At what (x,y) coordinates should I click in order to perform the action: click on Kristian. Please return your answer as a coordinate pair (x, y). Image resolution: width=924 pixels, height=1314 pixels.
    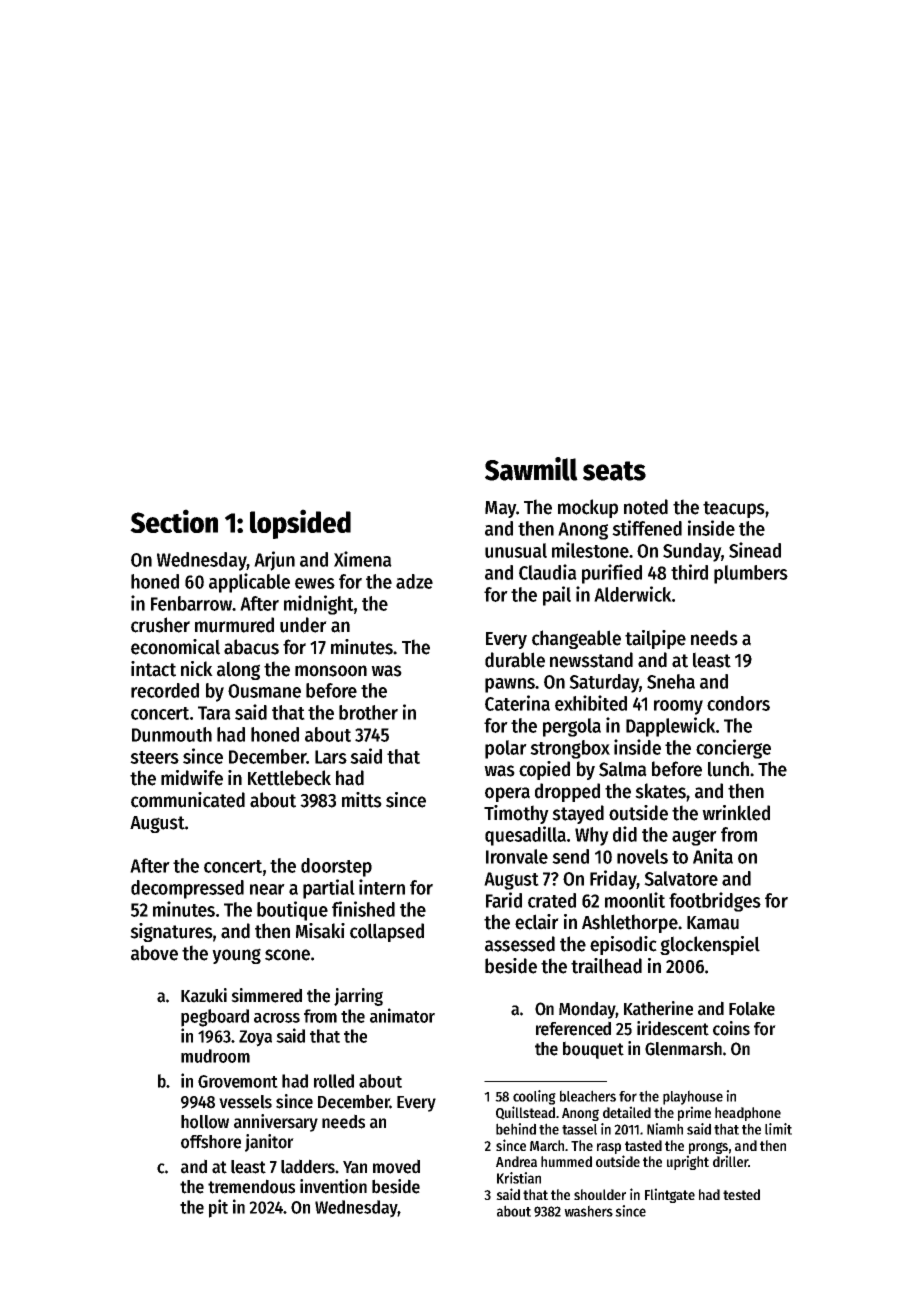
    Looking at the image, I should click on (519, 1178).
